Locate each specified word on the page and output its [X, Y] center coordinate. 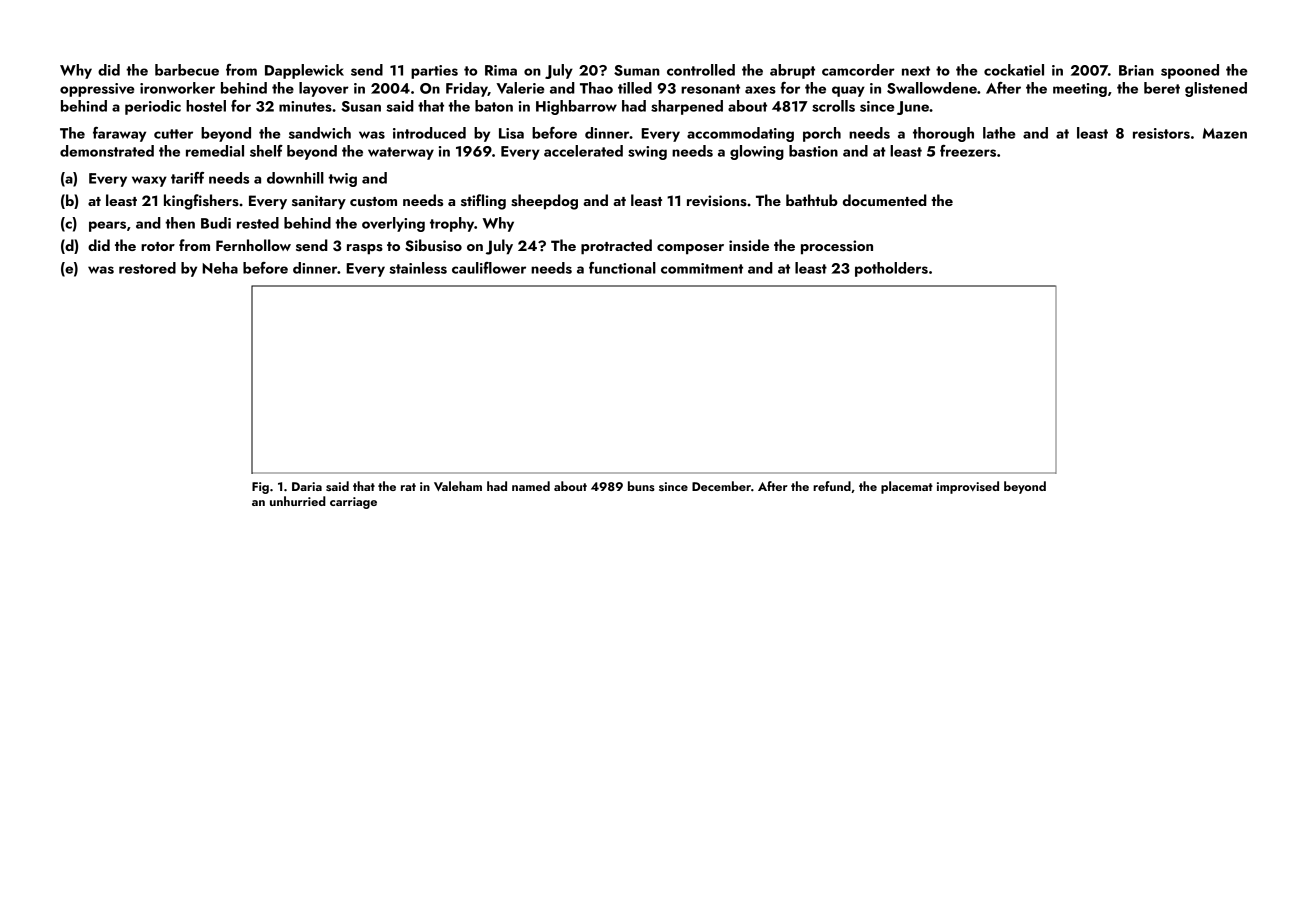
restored [147, 268]
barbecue [187, 70]
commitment [702, 268]
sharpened [687, 107]
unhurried [298, 501]
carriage [353, 503]
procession [837, 247]
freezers [968, 151]
